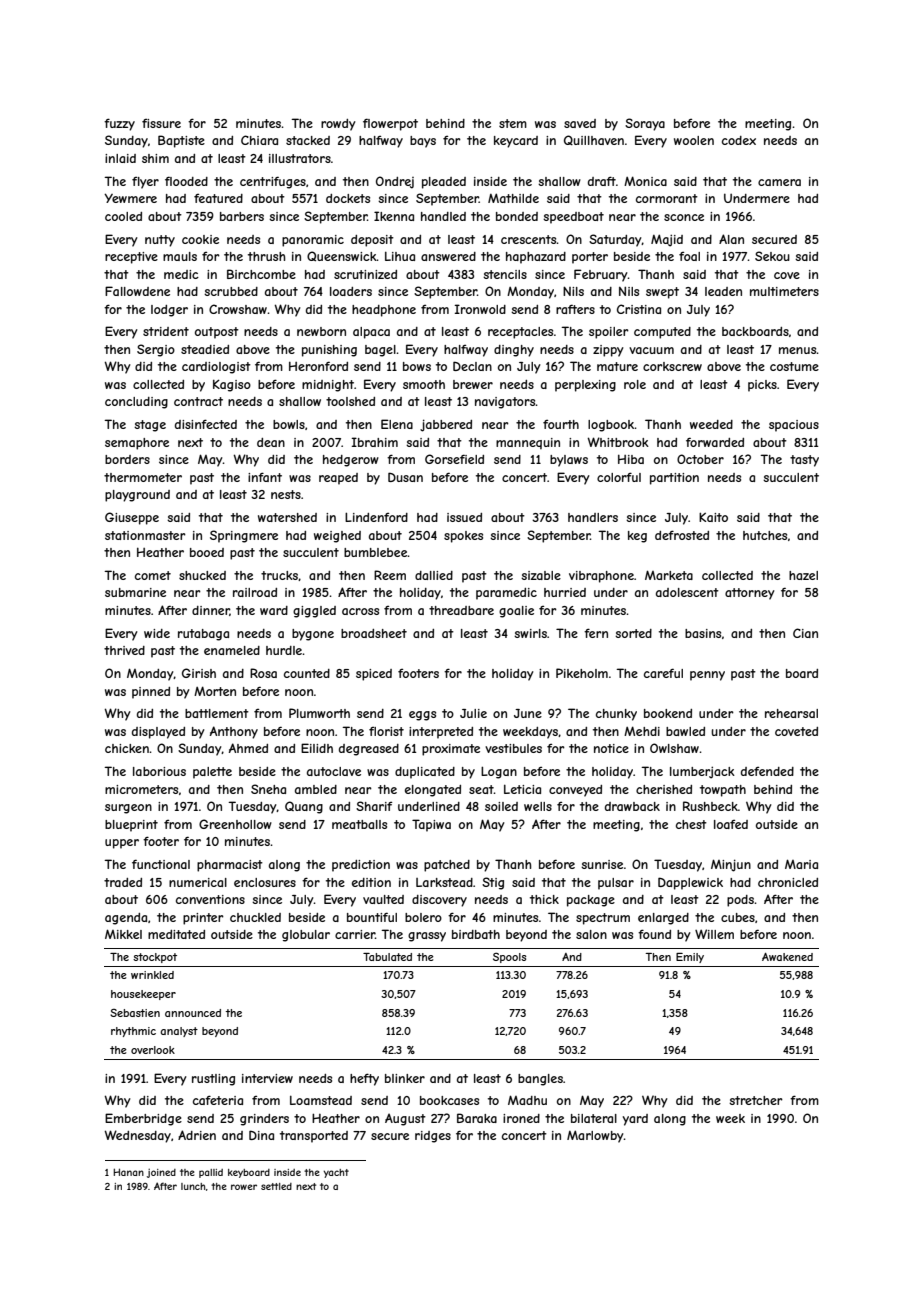 The height and width of the document is (1314, 924). What do you see at coordinates (424, 384) in the document?
I see `smooth` at bounding box center [424, 384].
